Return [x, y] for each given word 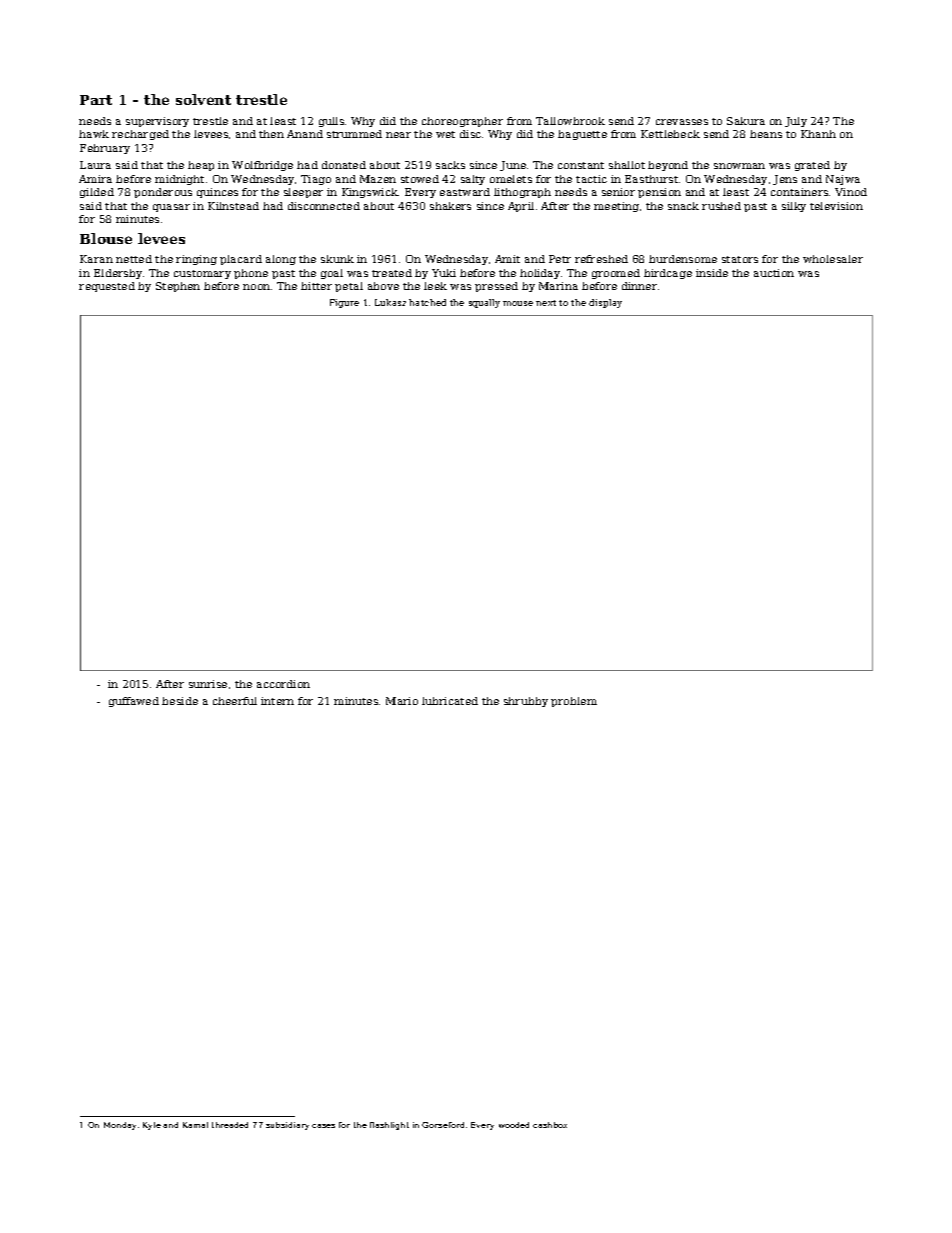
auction [774, 273]
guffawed [134, 702]
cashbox [550, 1125]
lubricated [450, 701]
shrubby [526, 702]
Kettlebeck [670, 134]
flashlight [389, 1126]
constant [581, 165]
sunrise [208, 684]
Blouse [106, 238]
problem [574, 702]
